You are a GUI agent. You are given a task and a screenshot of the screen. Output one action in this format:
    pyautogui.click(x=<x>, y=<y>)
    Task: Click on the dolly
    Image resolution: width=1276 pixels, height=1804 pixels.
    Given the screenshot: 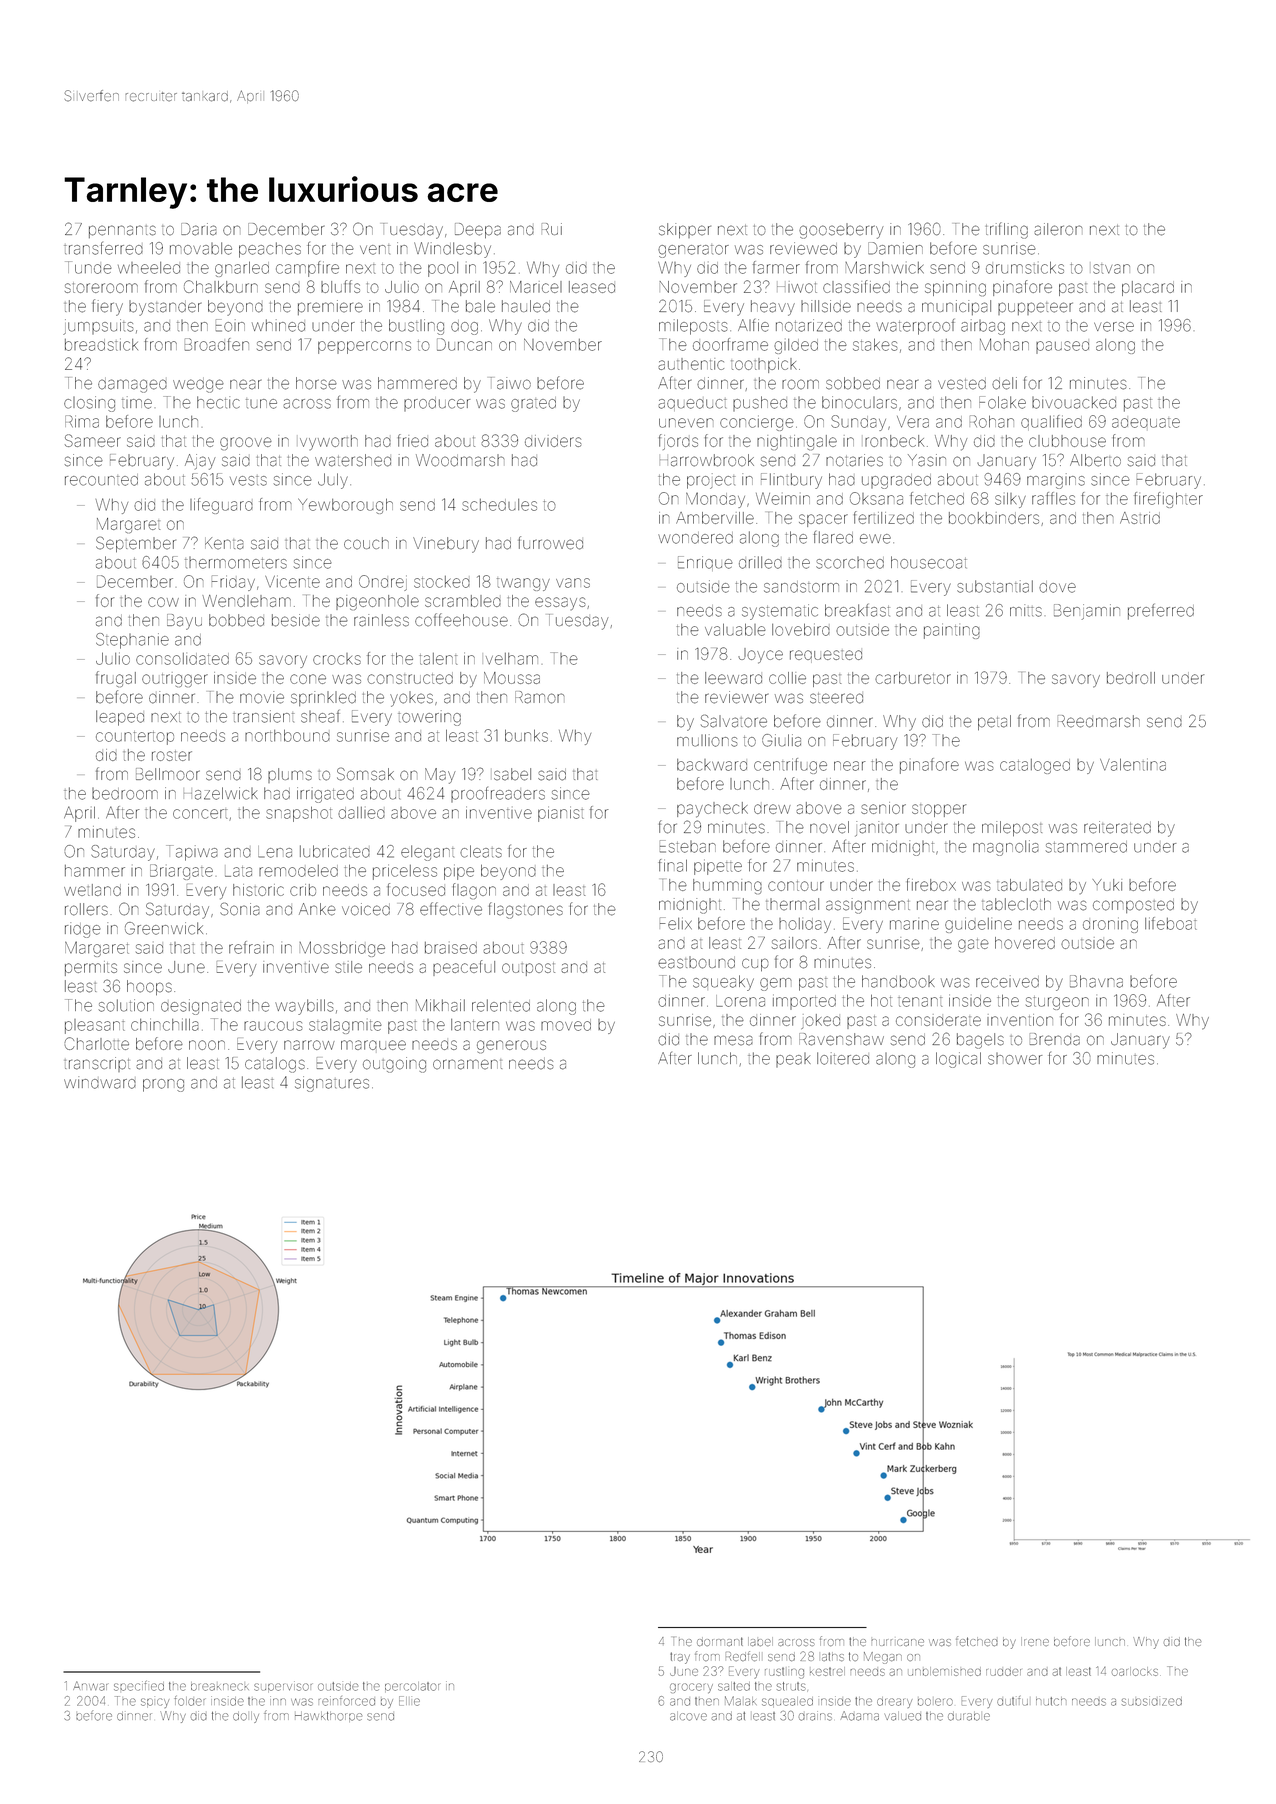 What is the action you would take?
    pyautogui.click(x=246, y=1717)
